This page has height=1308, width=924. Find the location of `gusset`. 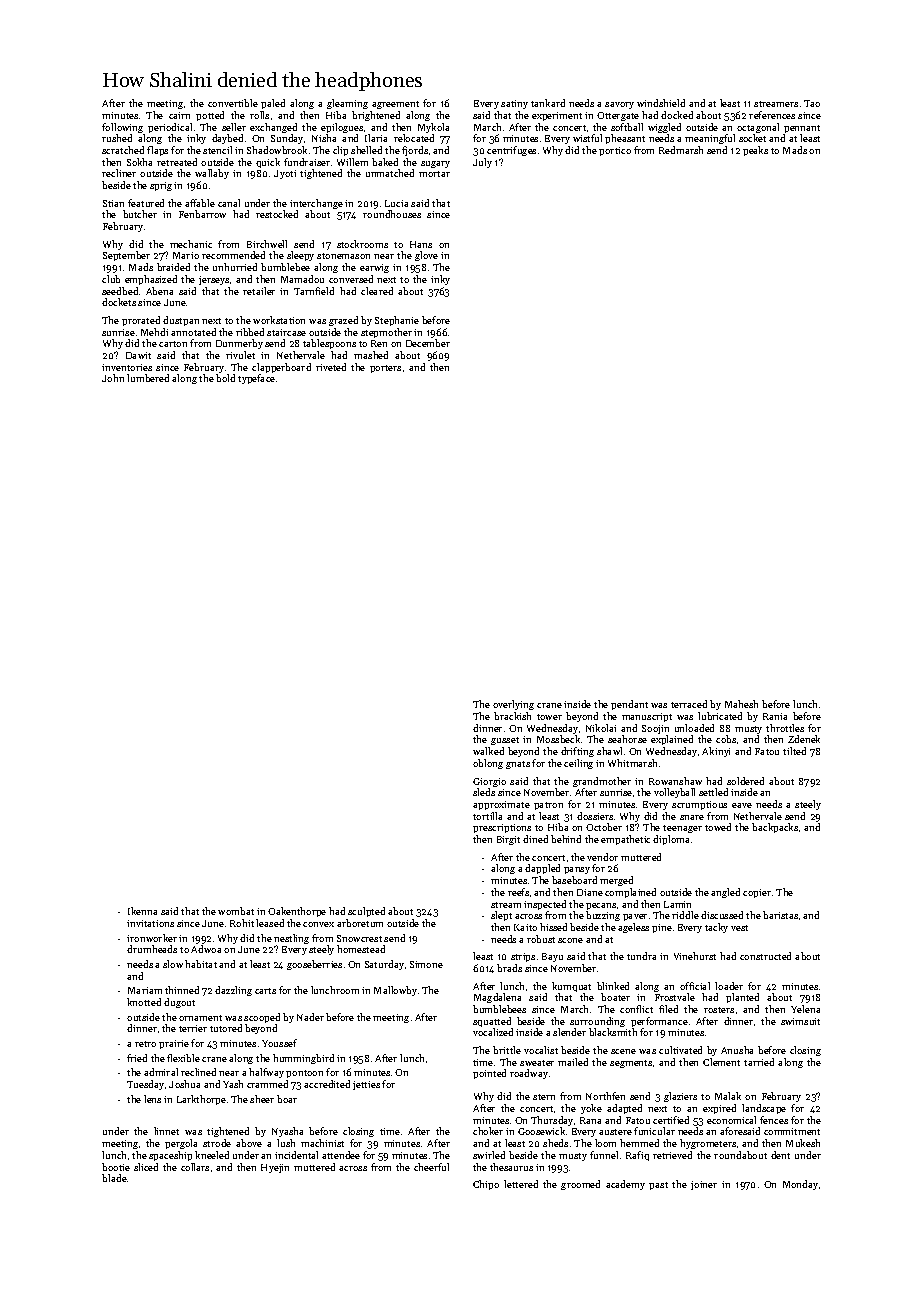

gusset is located at coordinates (505, 741).
